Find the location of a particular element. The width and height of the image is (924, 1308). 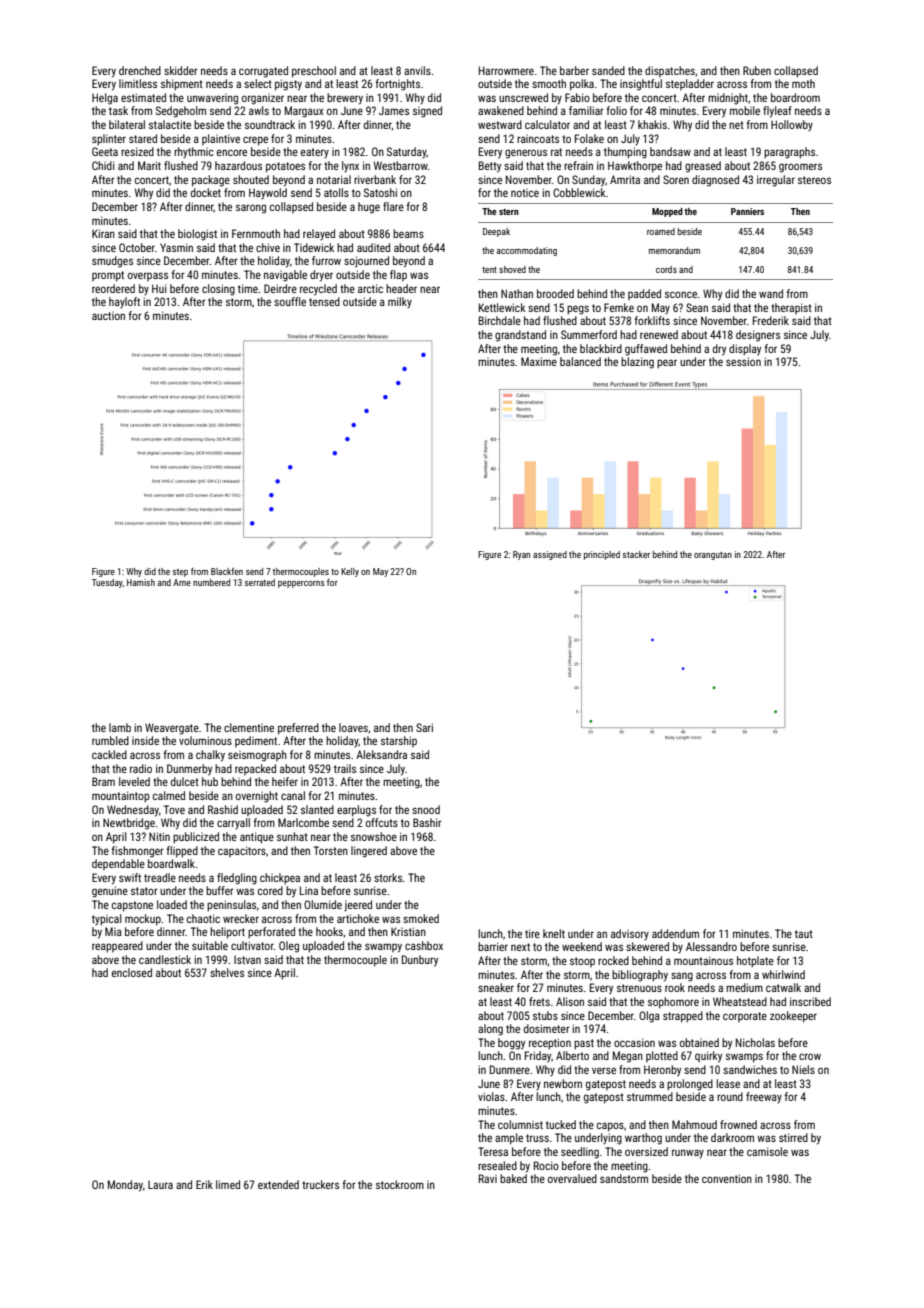

Harrowmere is located at coordinates (506, 70).
